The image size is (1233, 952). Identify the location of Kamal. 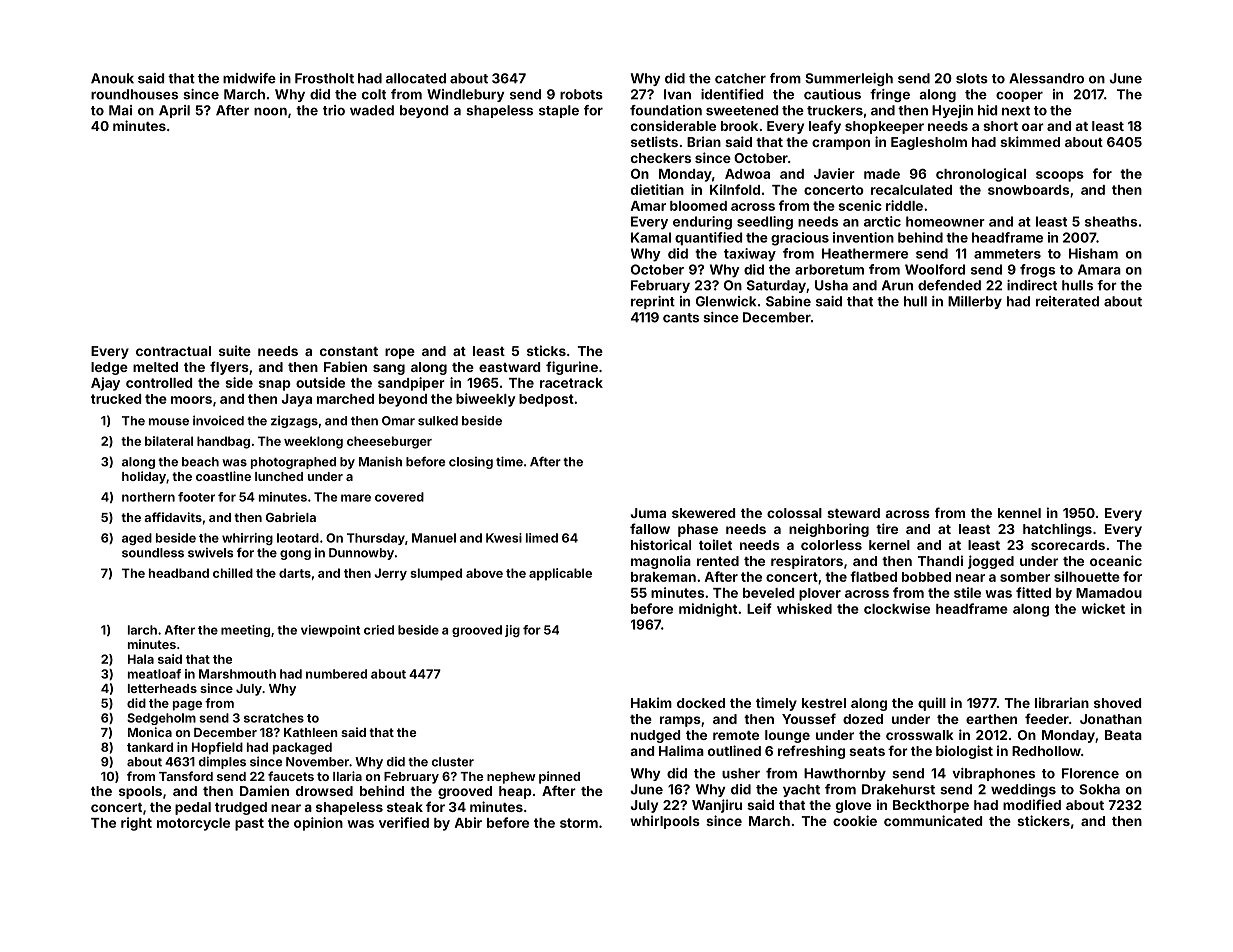
(651, 237).
